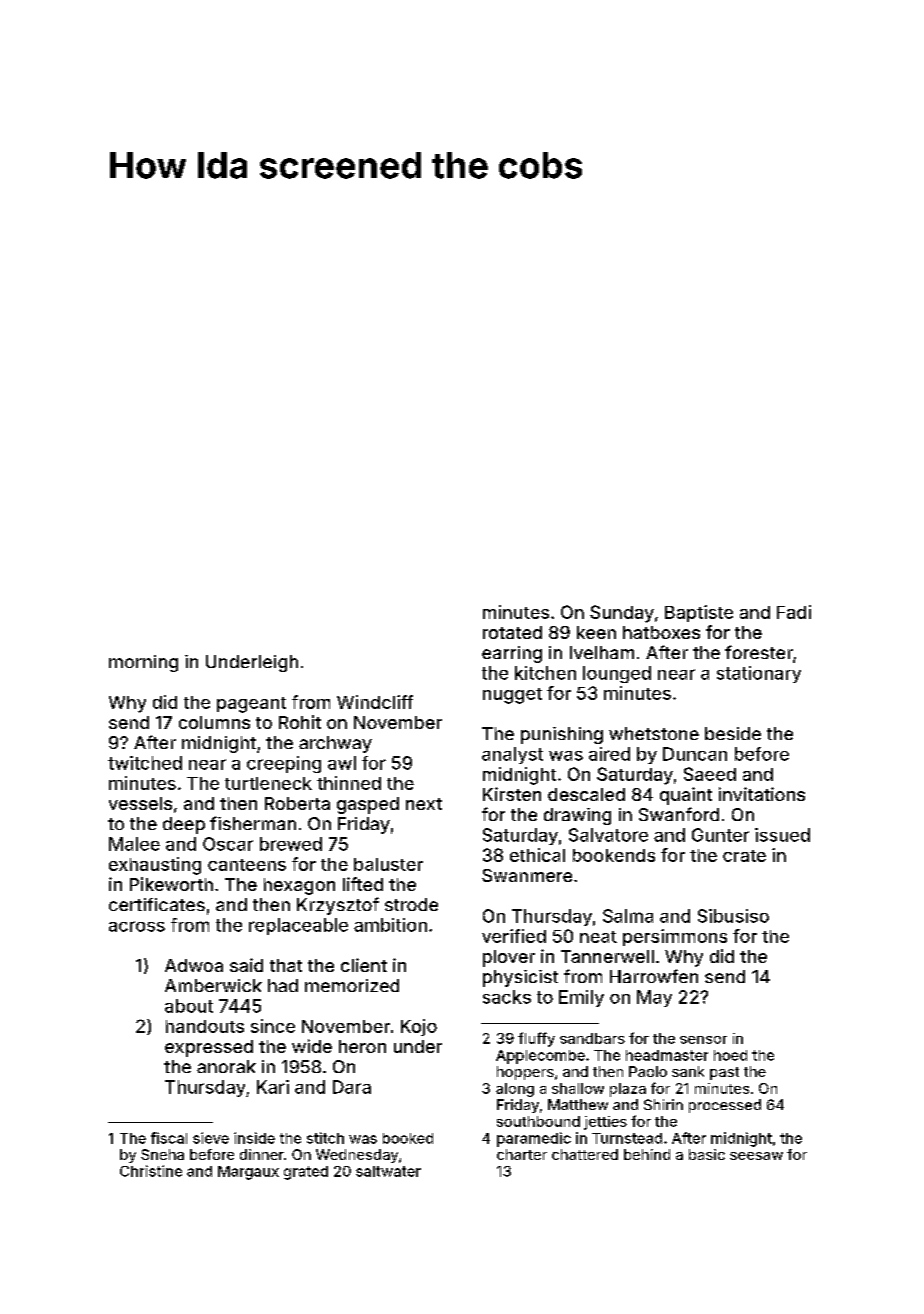 The image size is (924, 1314). What do you see at coordinates (699, 613) in the screenshot?
I see `Baptiste` at bounding box center [699, 613].
